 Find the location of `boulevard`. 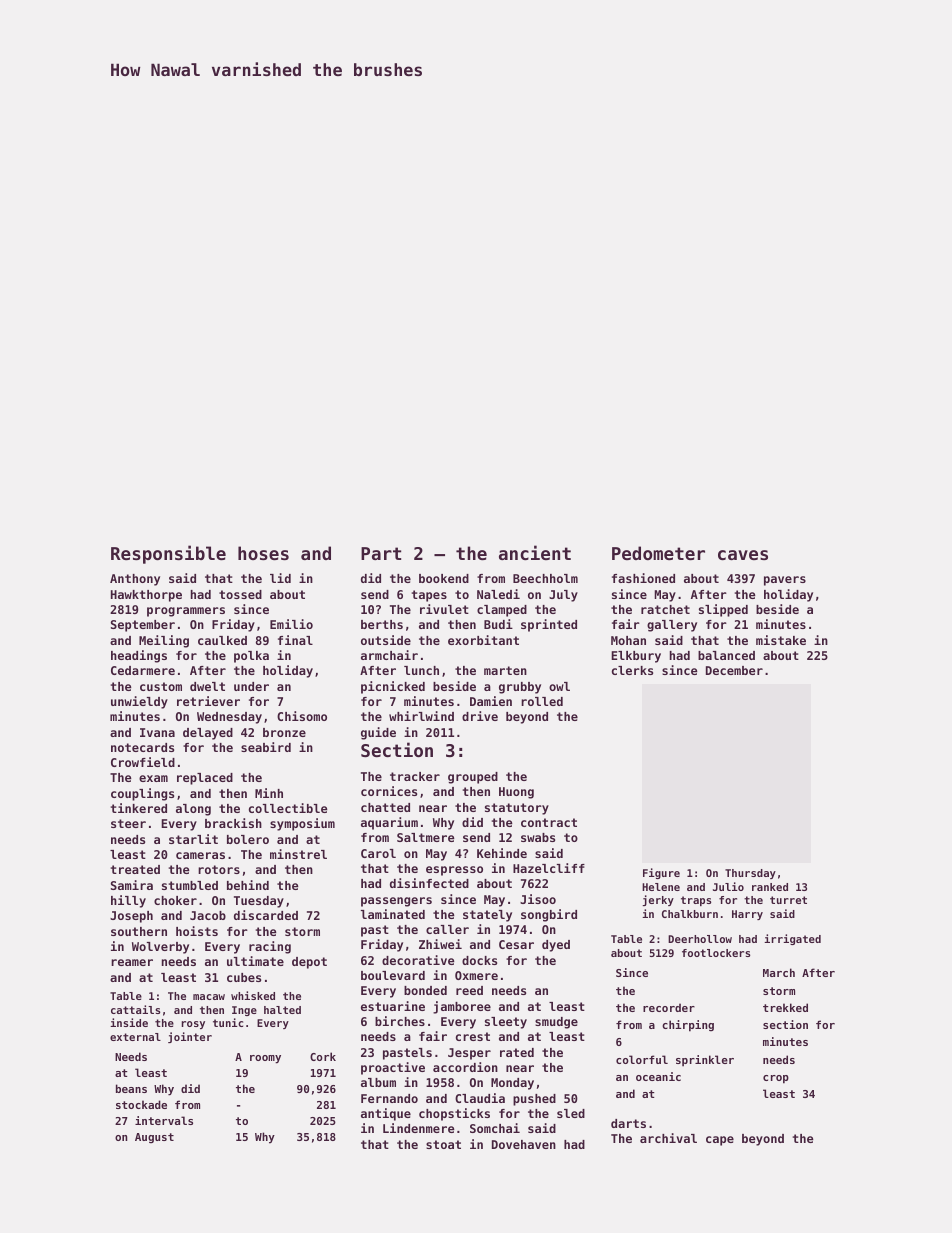

boulevard is located at coordinates (393, 975).
